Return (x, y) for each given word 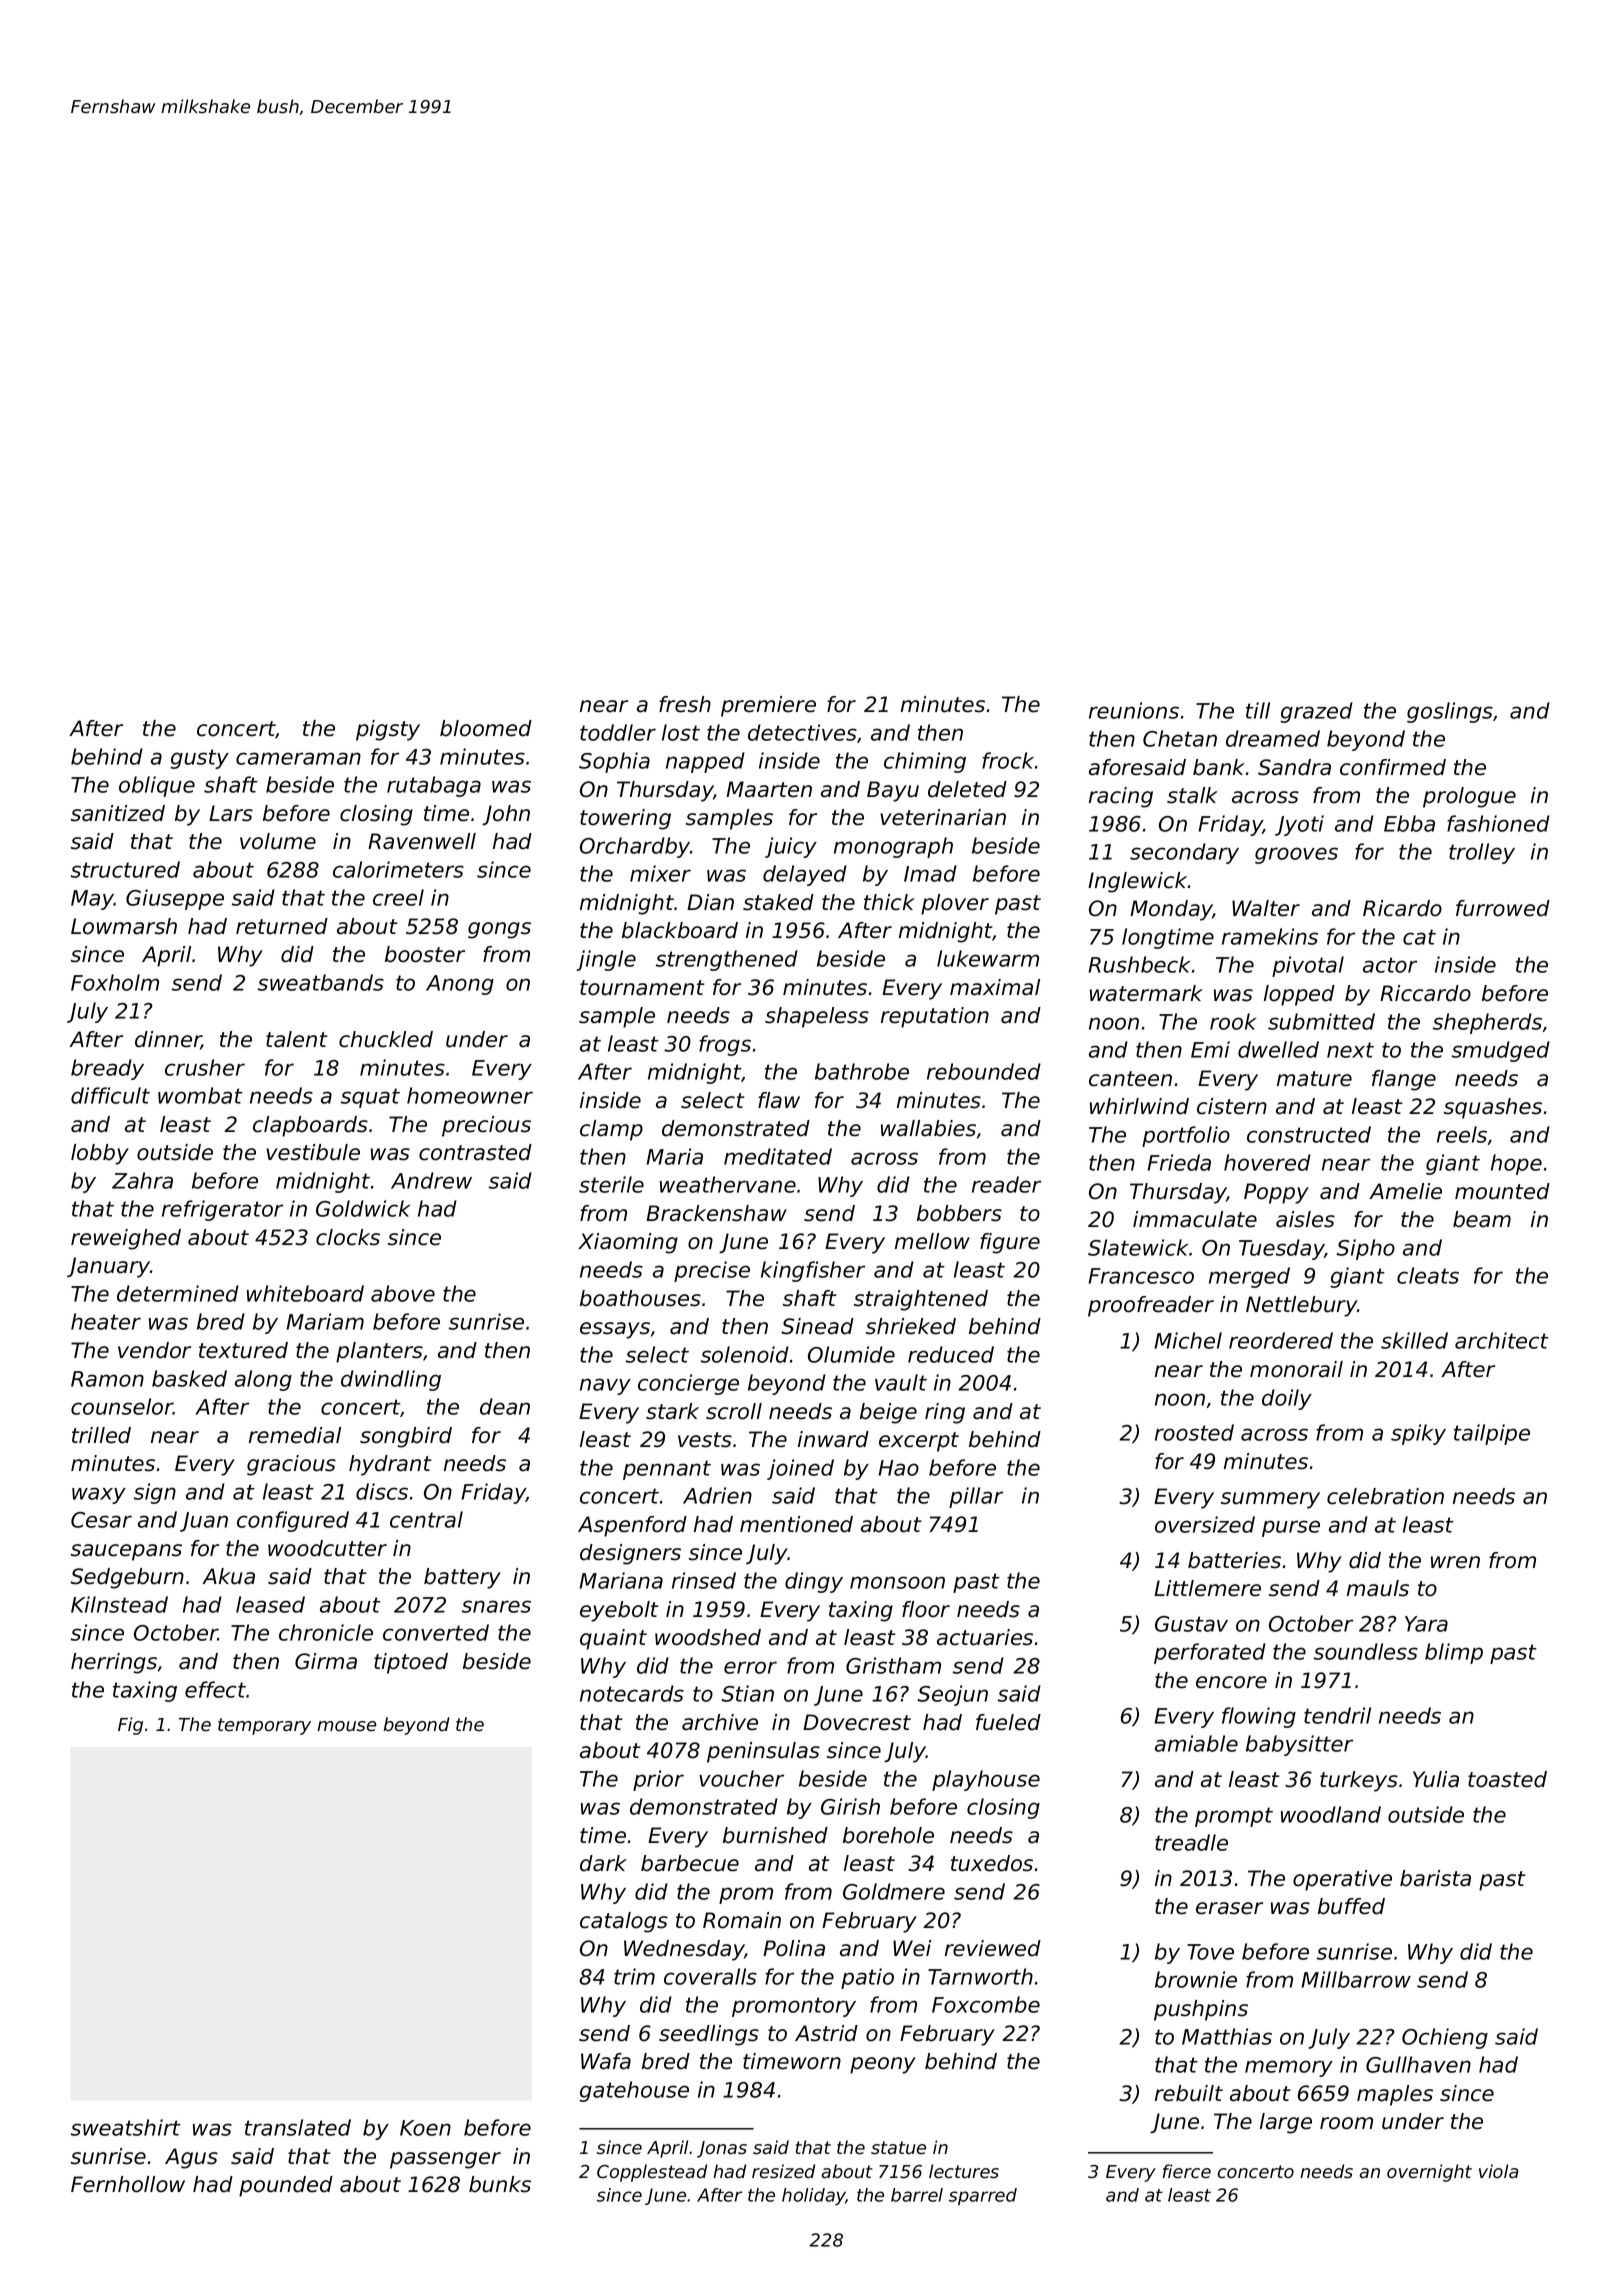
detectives (802, 732)
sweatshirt (126, 2127)
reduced (951, 1354)
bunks (500, 2184)
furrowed (1503, 908)
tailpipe (1492, 1434)
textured (243, 1350)
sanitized (118, 813)
